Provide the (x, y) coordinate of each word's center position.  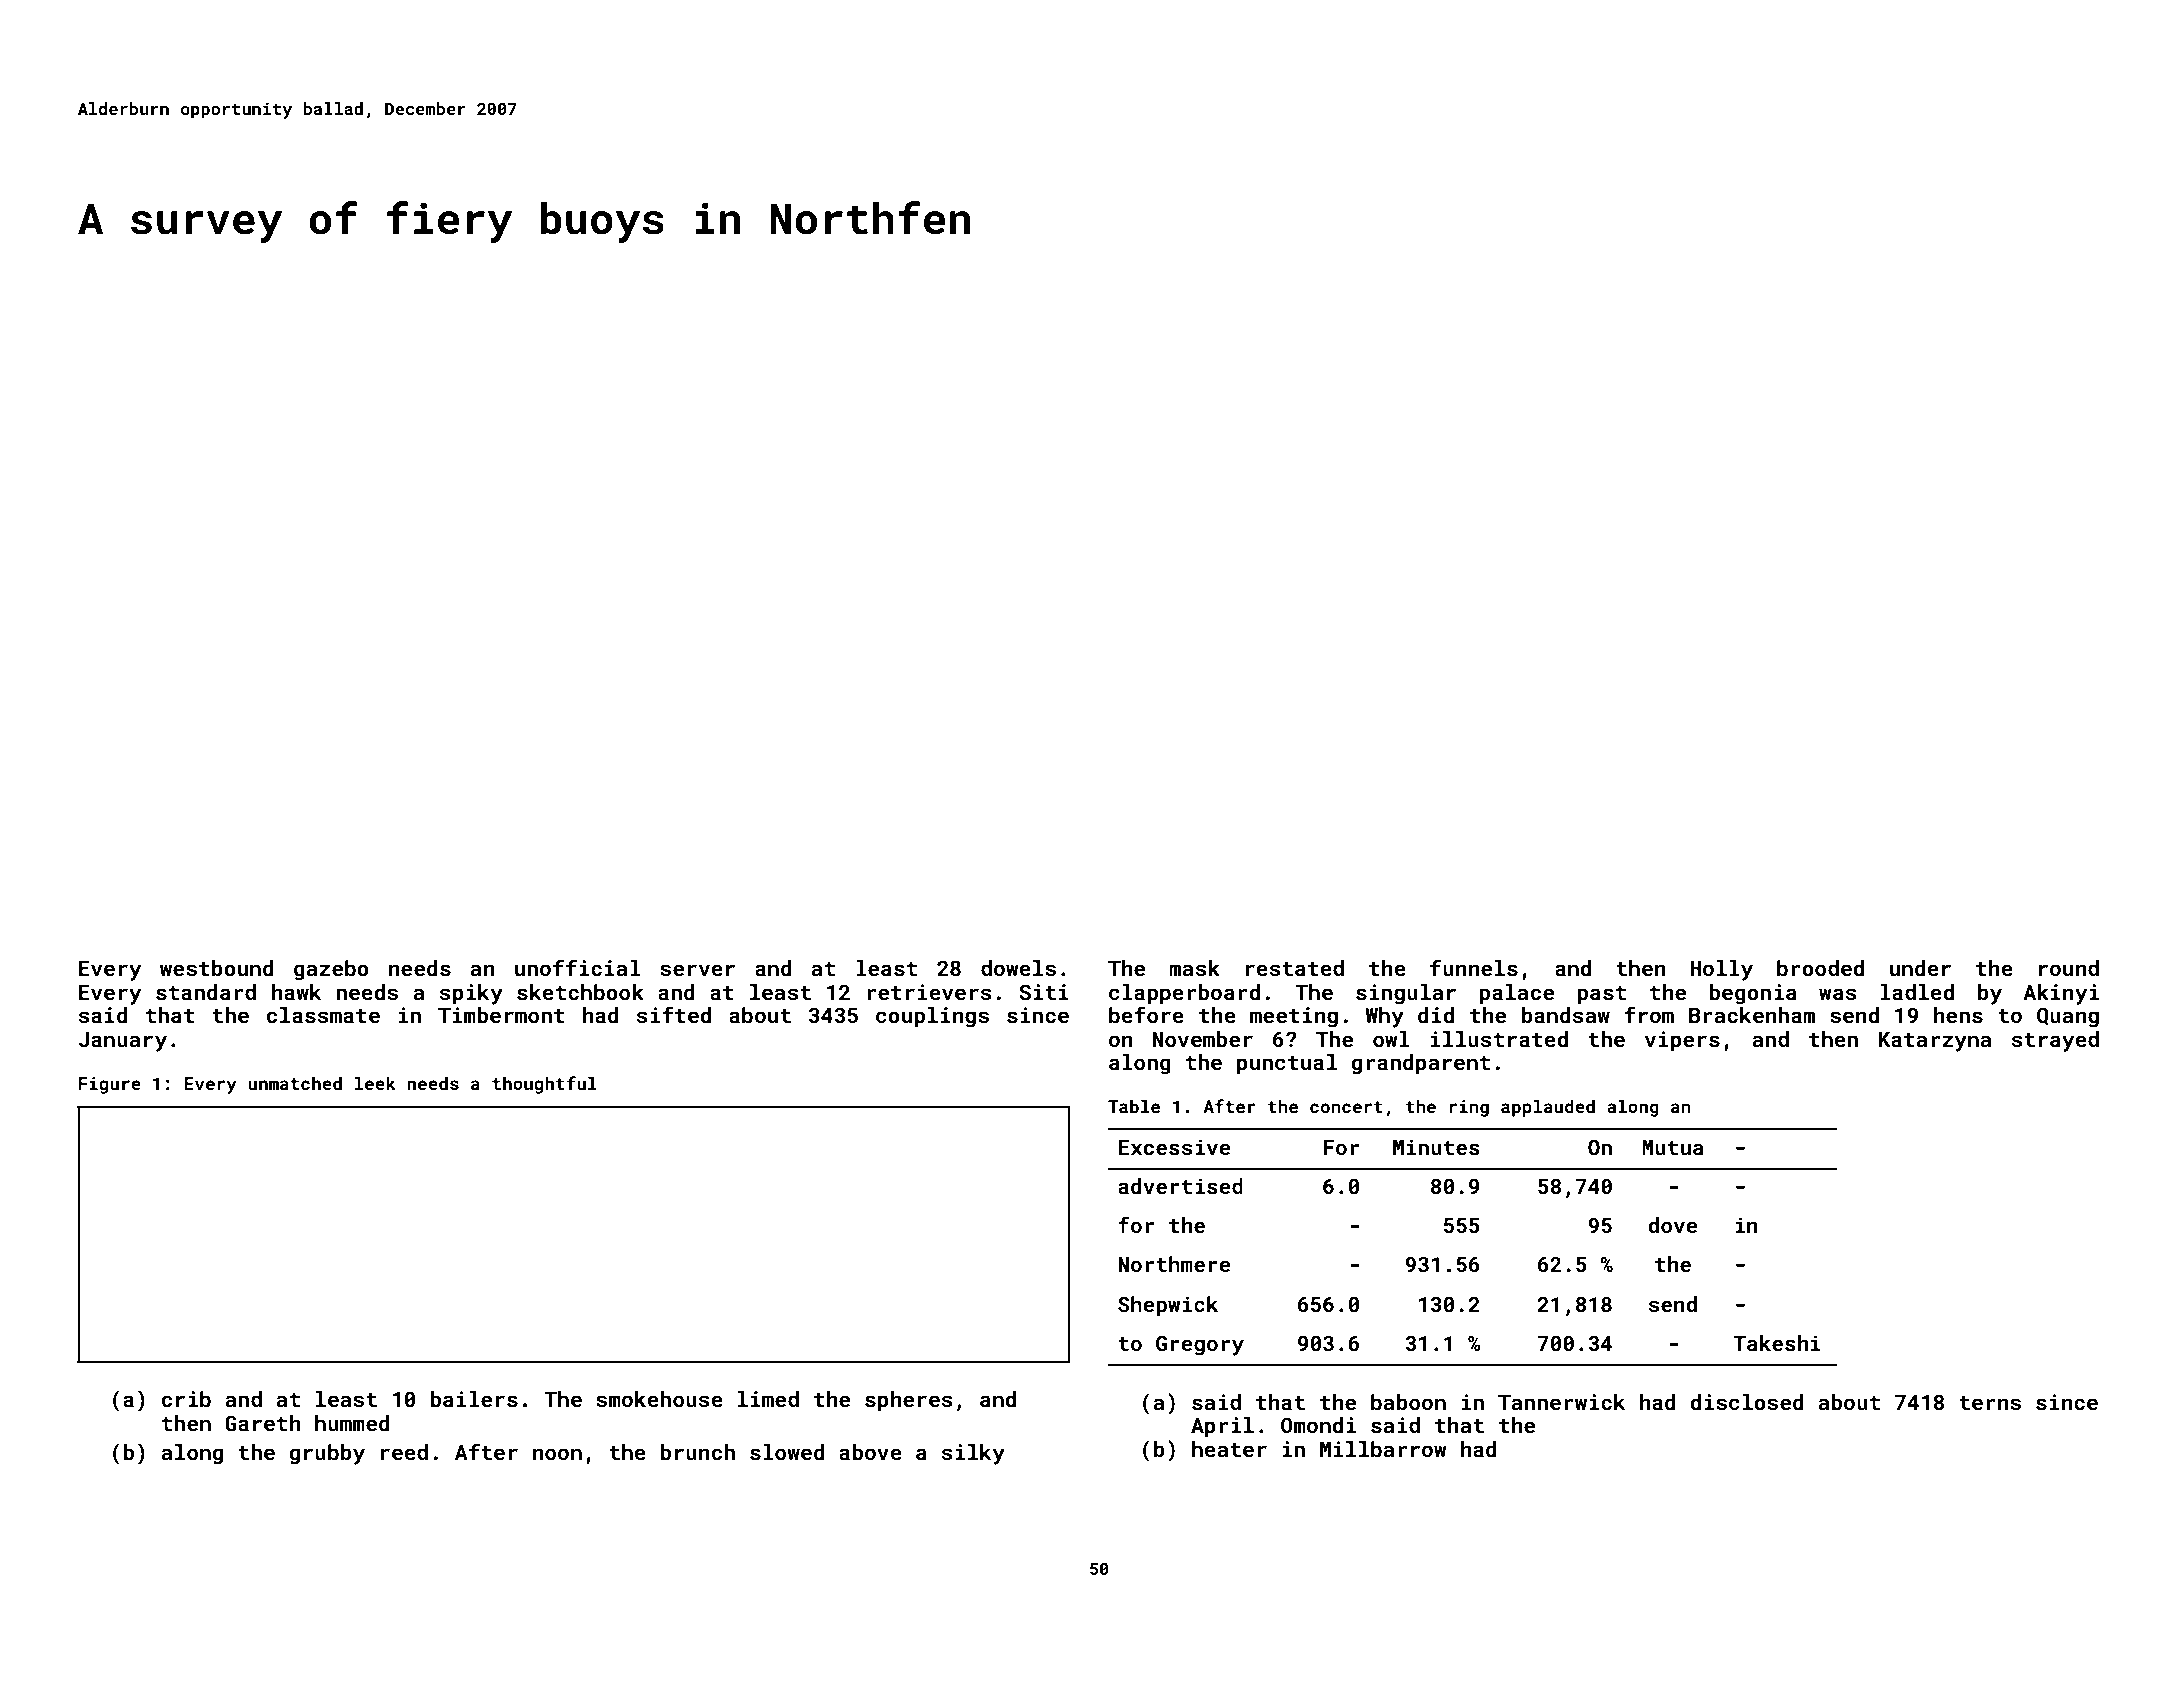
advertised (1180, 1186)
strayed (2055, 1041)
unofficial (578, 967)
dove (1673, 1225)
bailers (474, 1399)
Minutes (1436, 1147)
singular (1406, 994)
